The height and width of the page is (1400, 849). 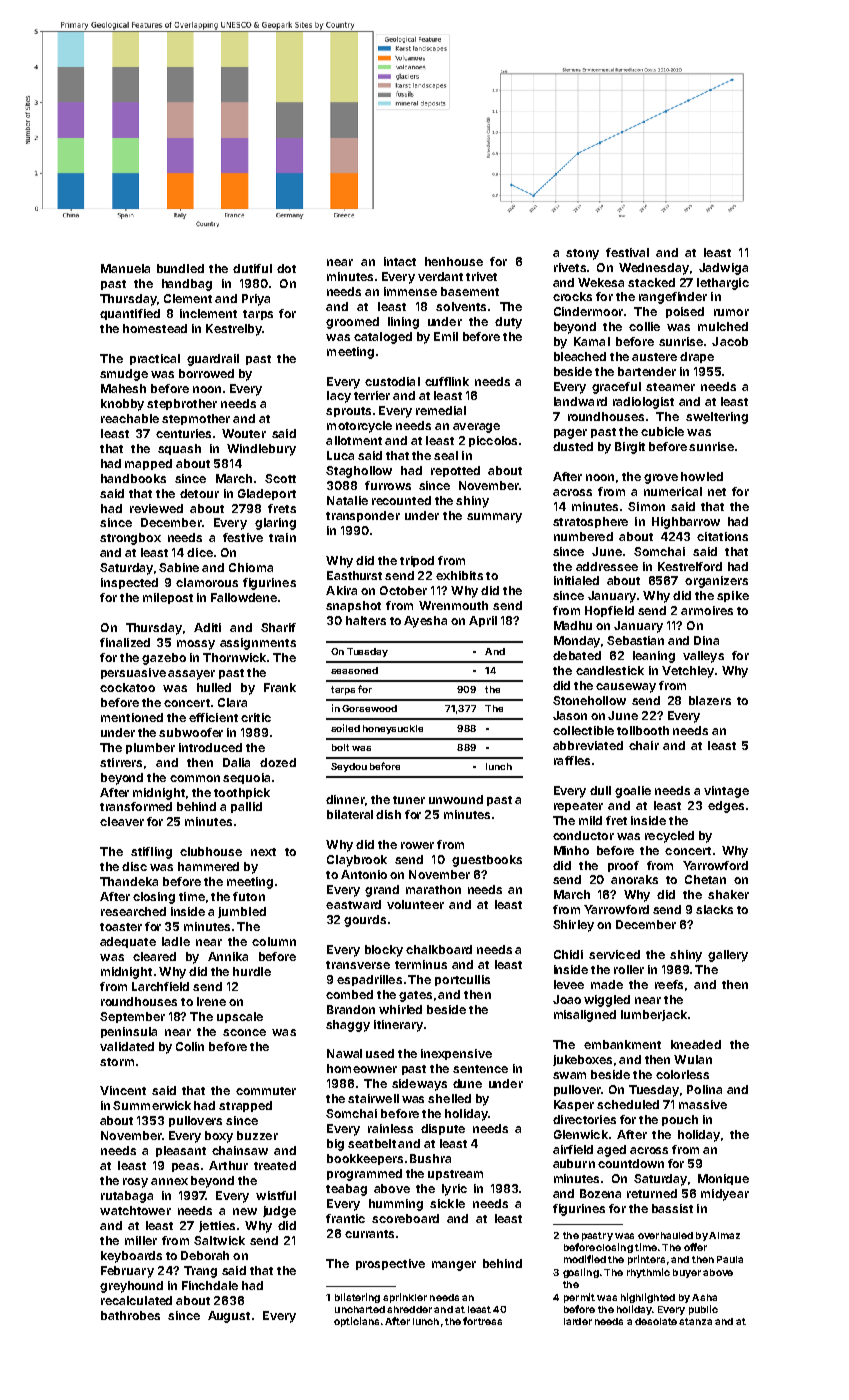 What do you see at coordinates (180, 268) in the page?
I see `bundled` at bounding box center [180, 268].
